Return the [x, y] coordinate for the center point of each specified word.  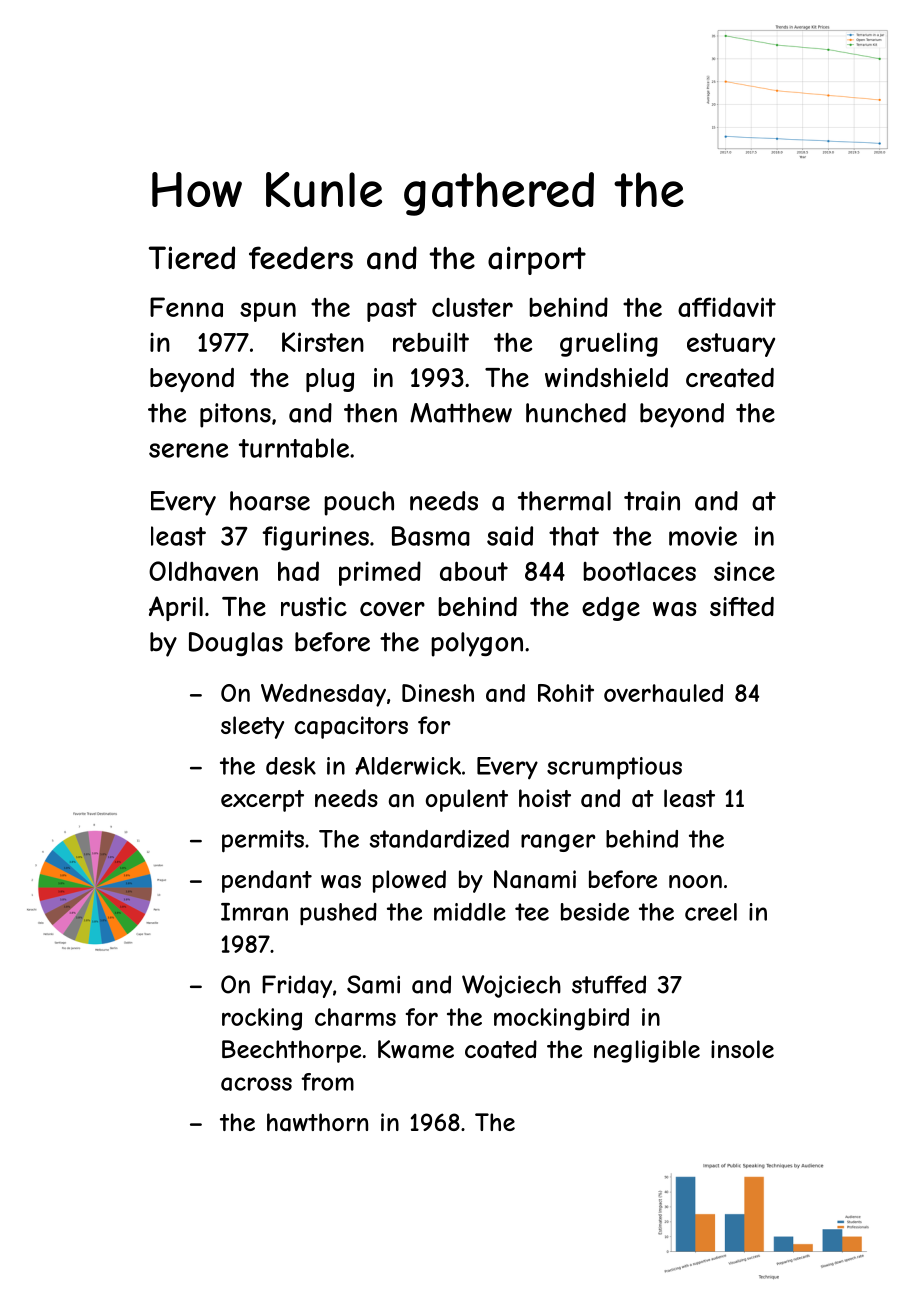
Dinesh [438, 693]
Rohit [566, 693]
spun [268, 312]
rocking [262, 1019]
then [370, 413]
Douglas [236, 644]
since [744, 571]
